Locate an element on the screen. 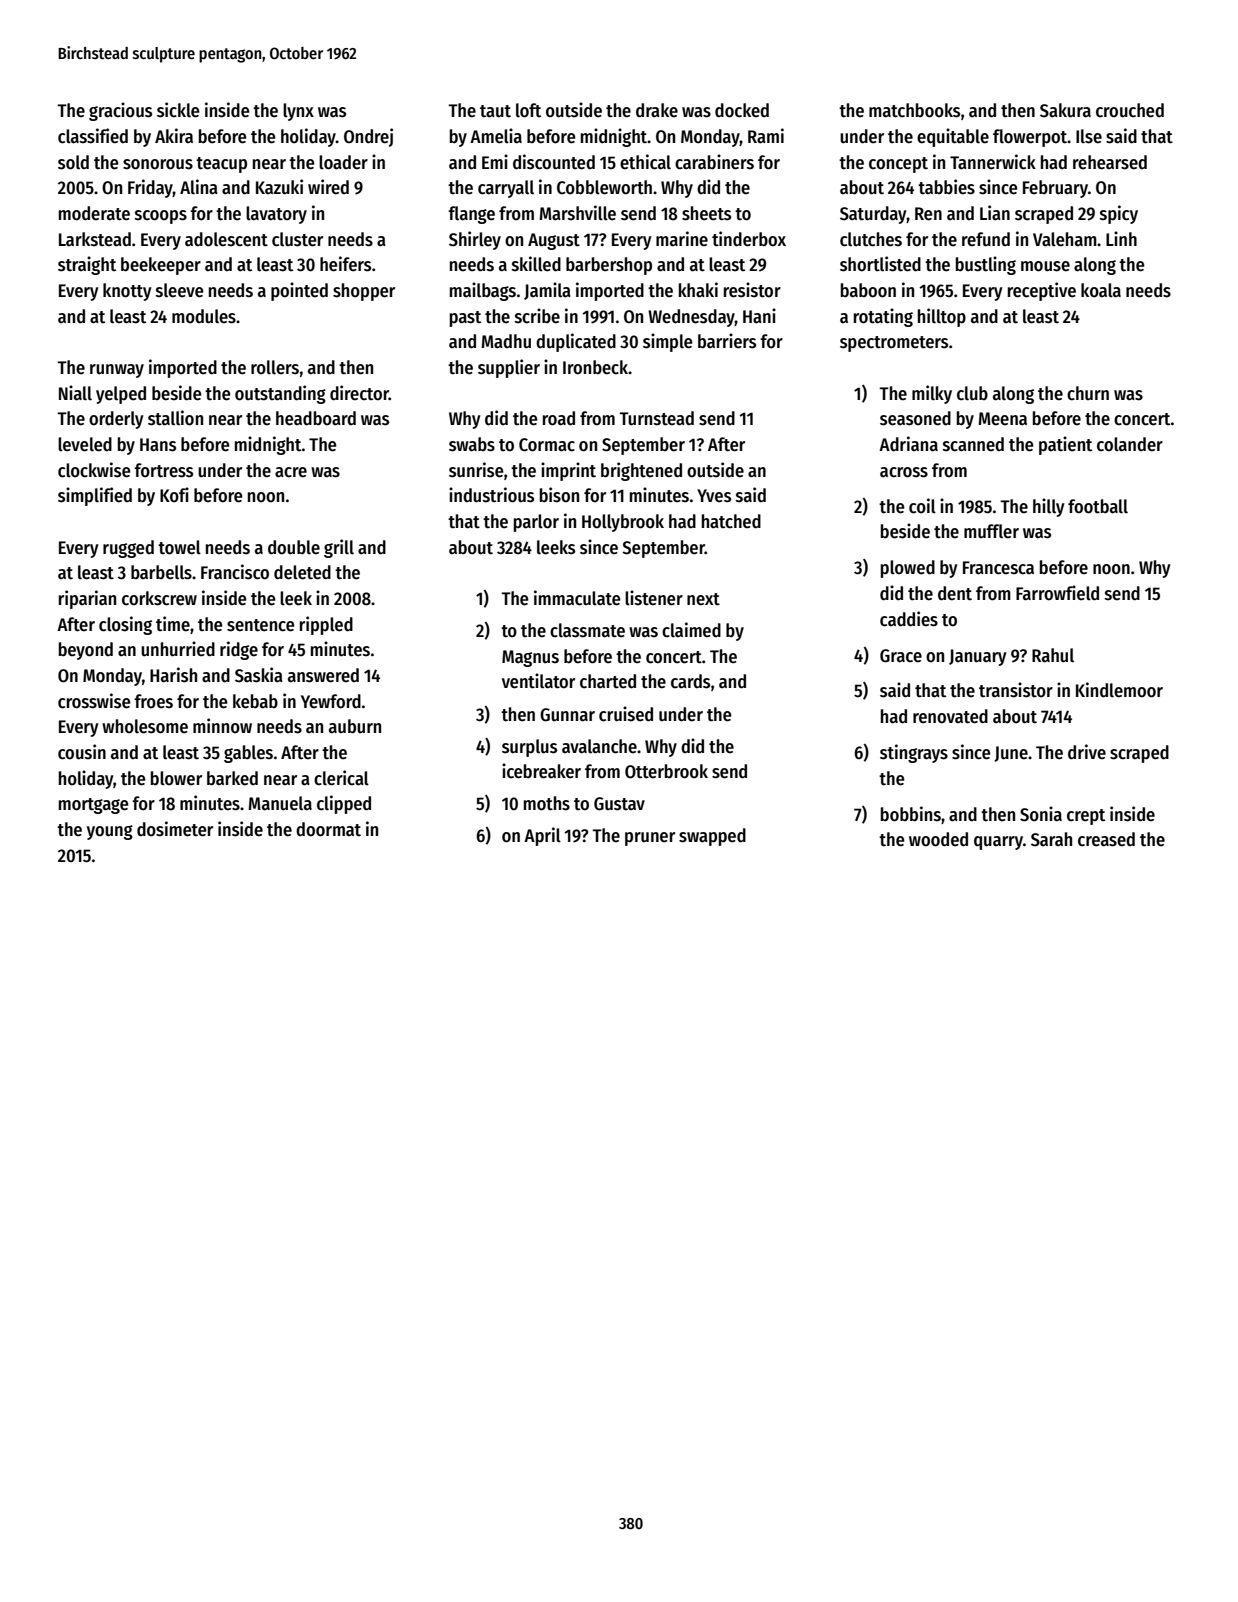  matchbooks is located at coordinates (914, 110).
